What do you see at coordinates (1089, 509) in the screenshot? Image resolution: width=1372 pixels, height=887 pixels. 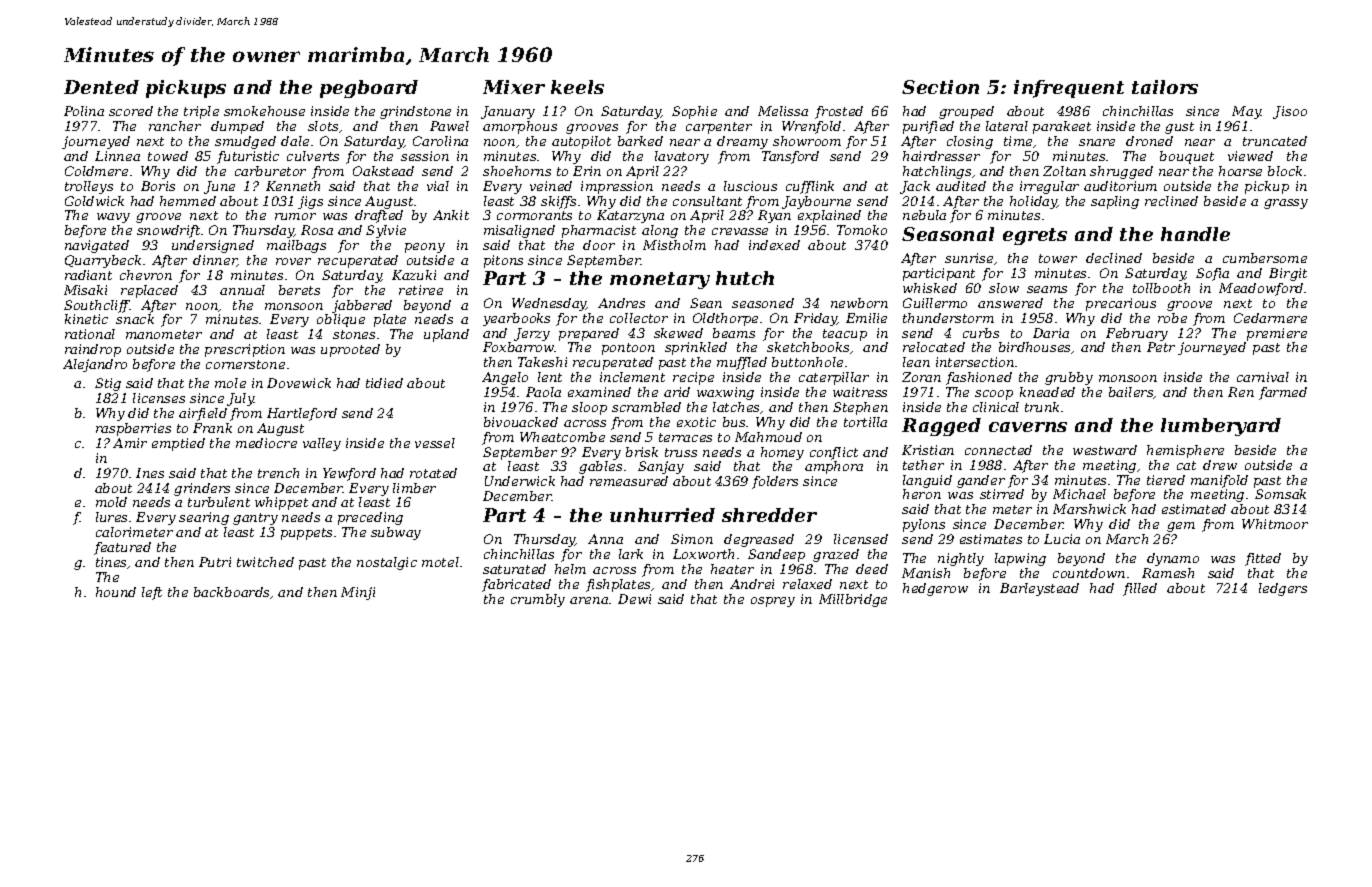 I see `Marshwick` at bounding box center [1089, 509].
